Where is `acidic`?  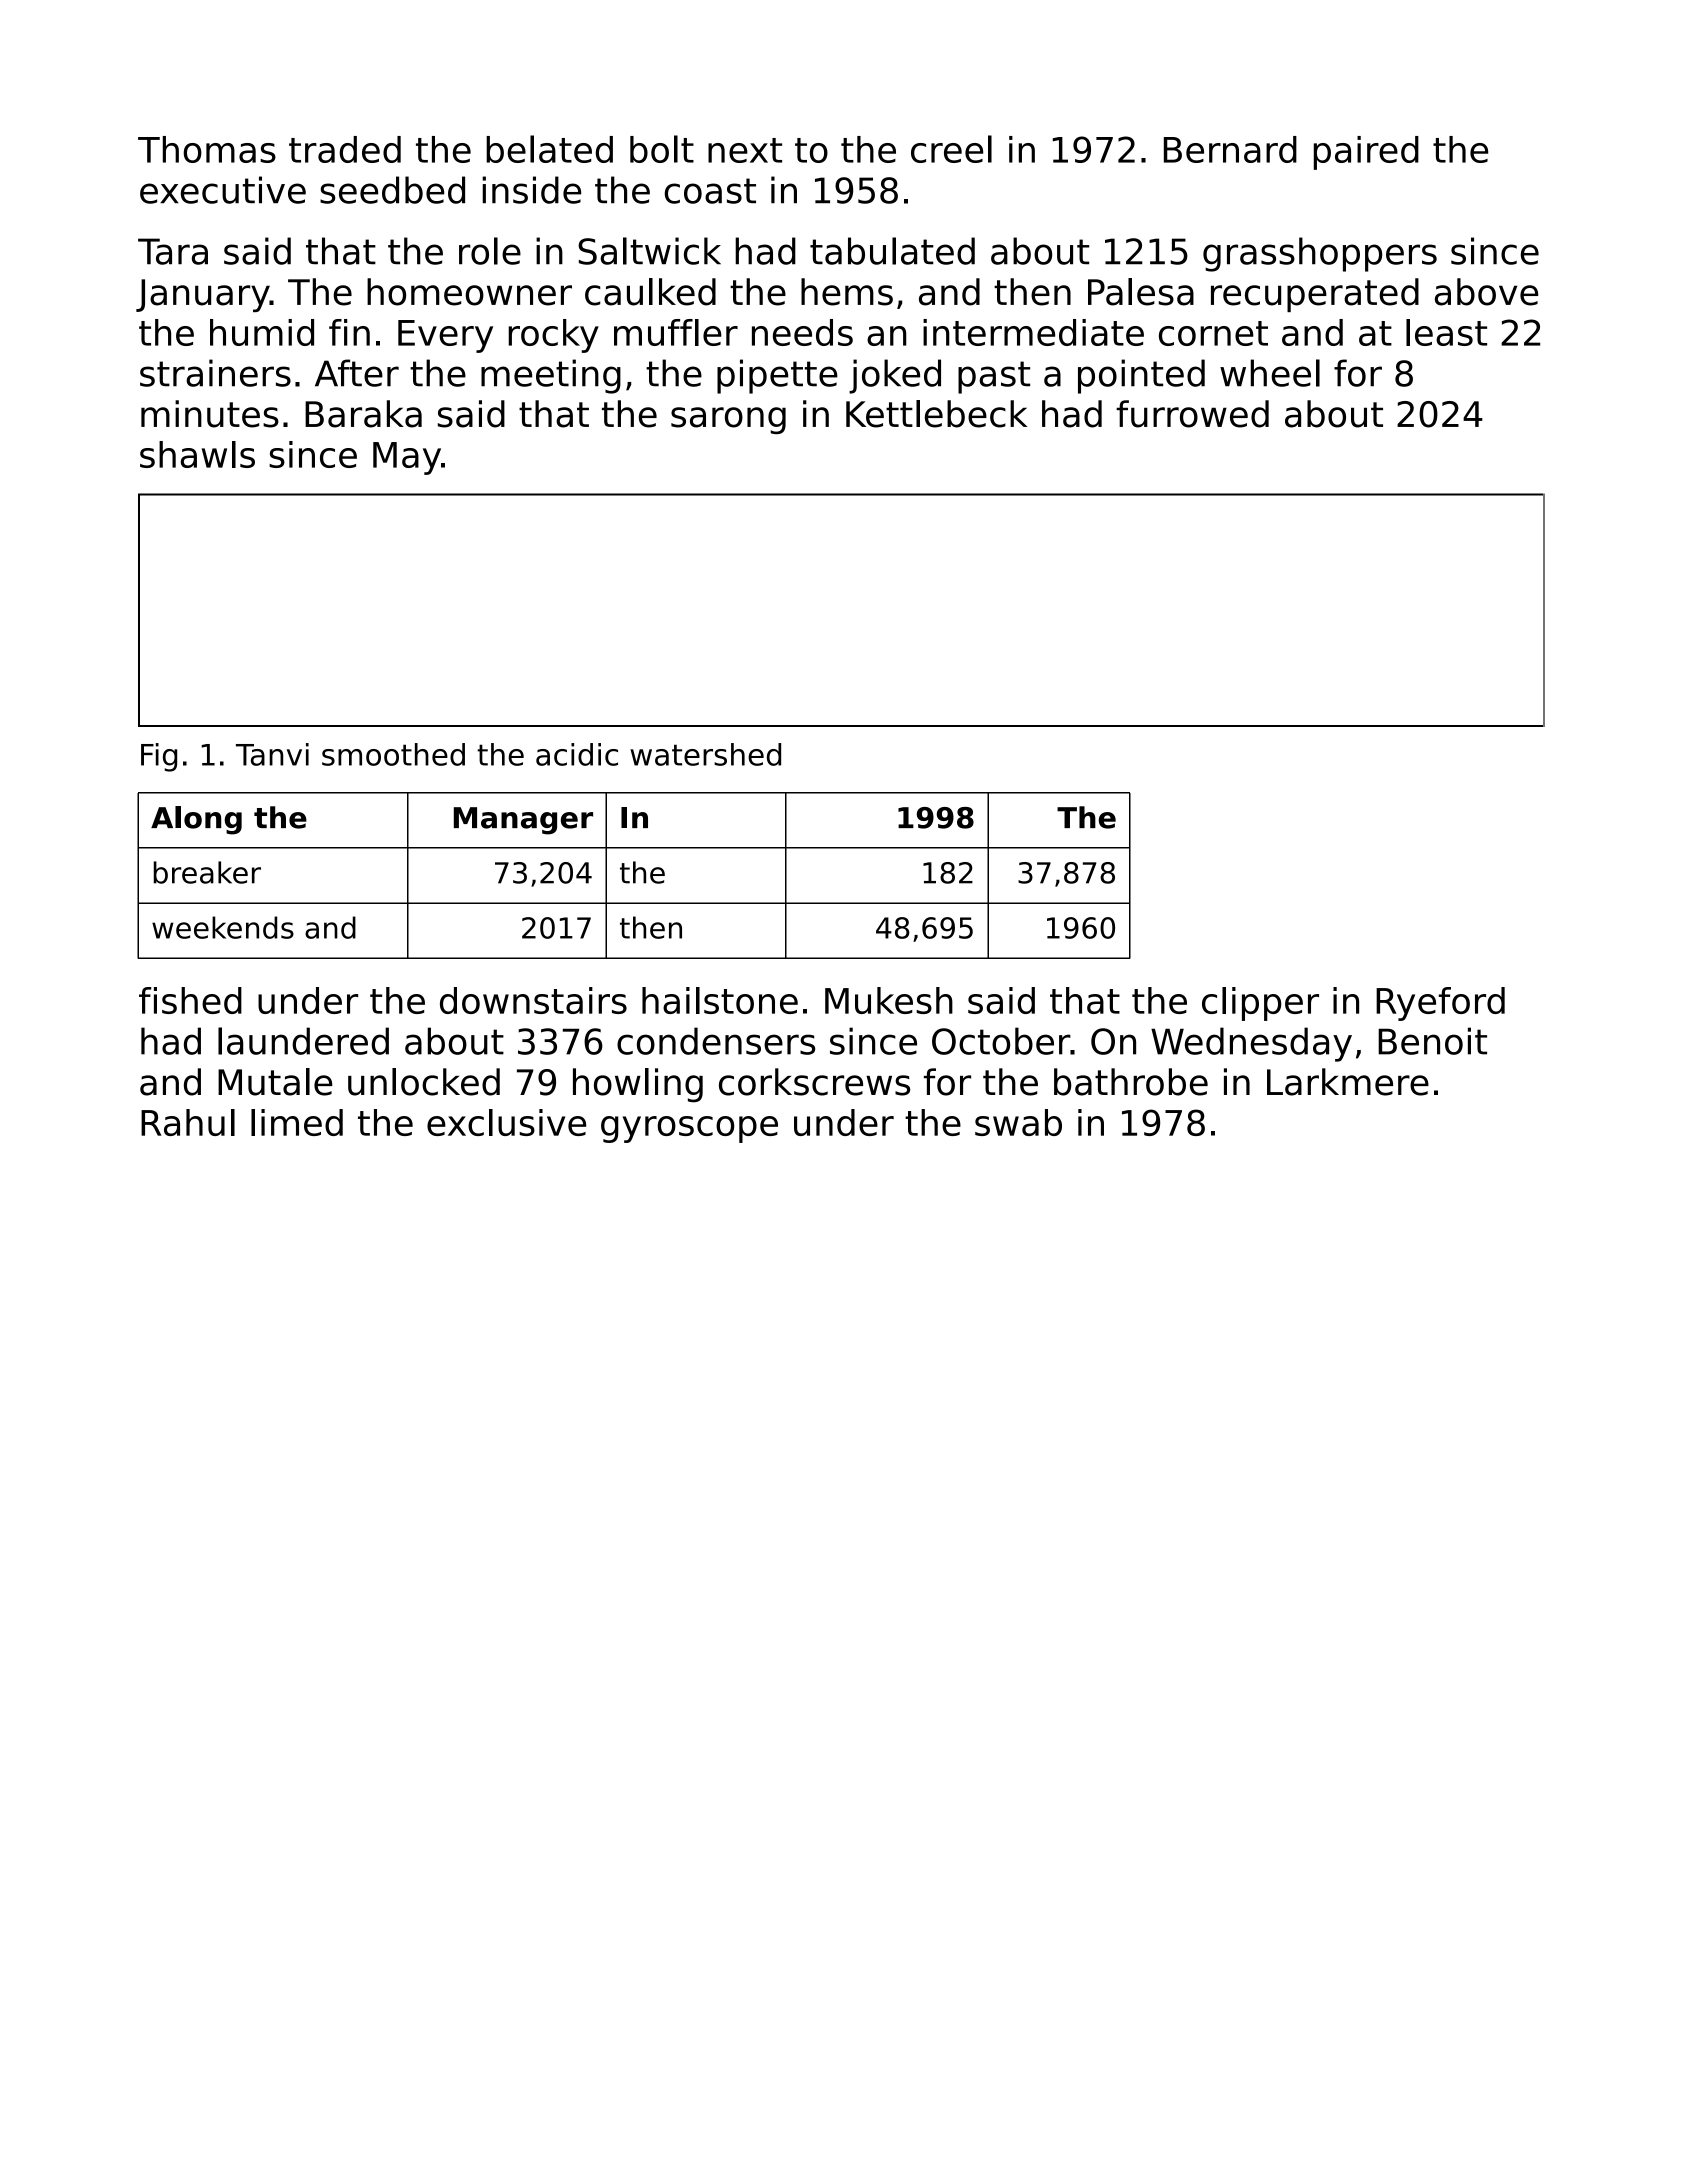
acidic is located at coordinates (577, 754).
